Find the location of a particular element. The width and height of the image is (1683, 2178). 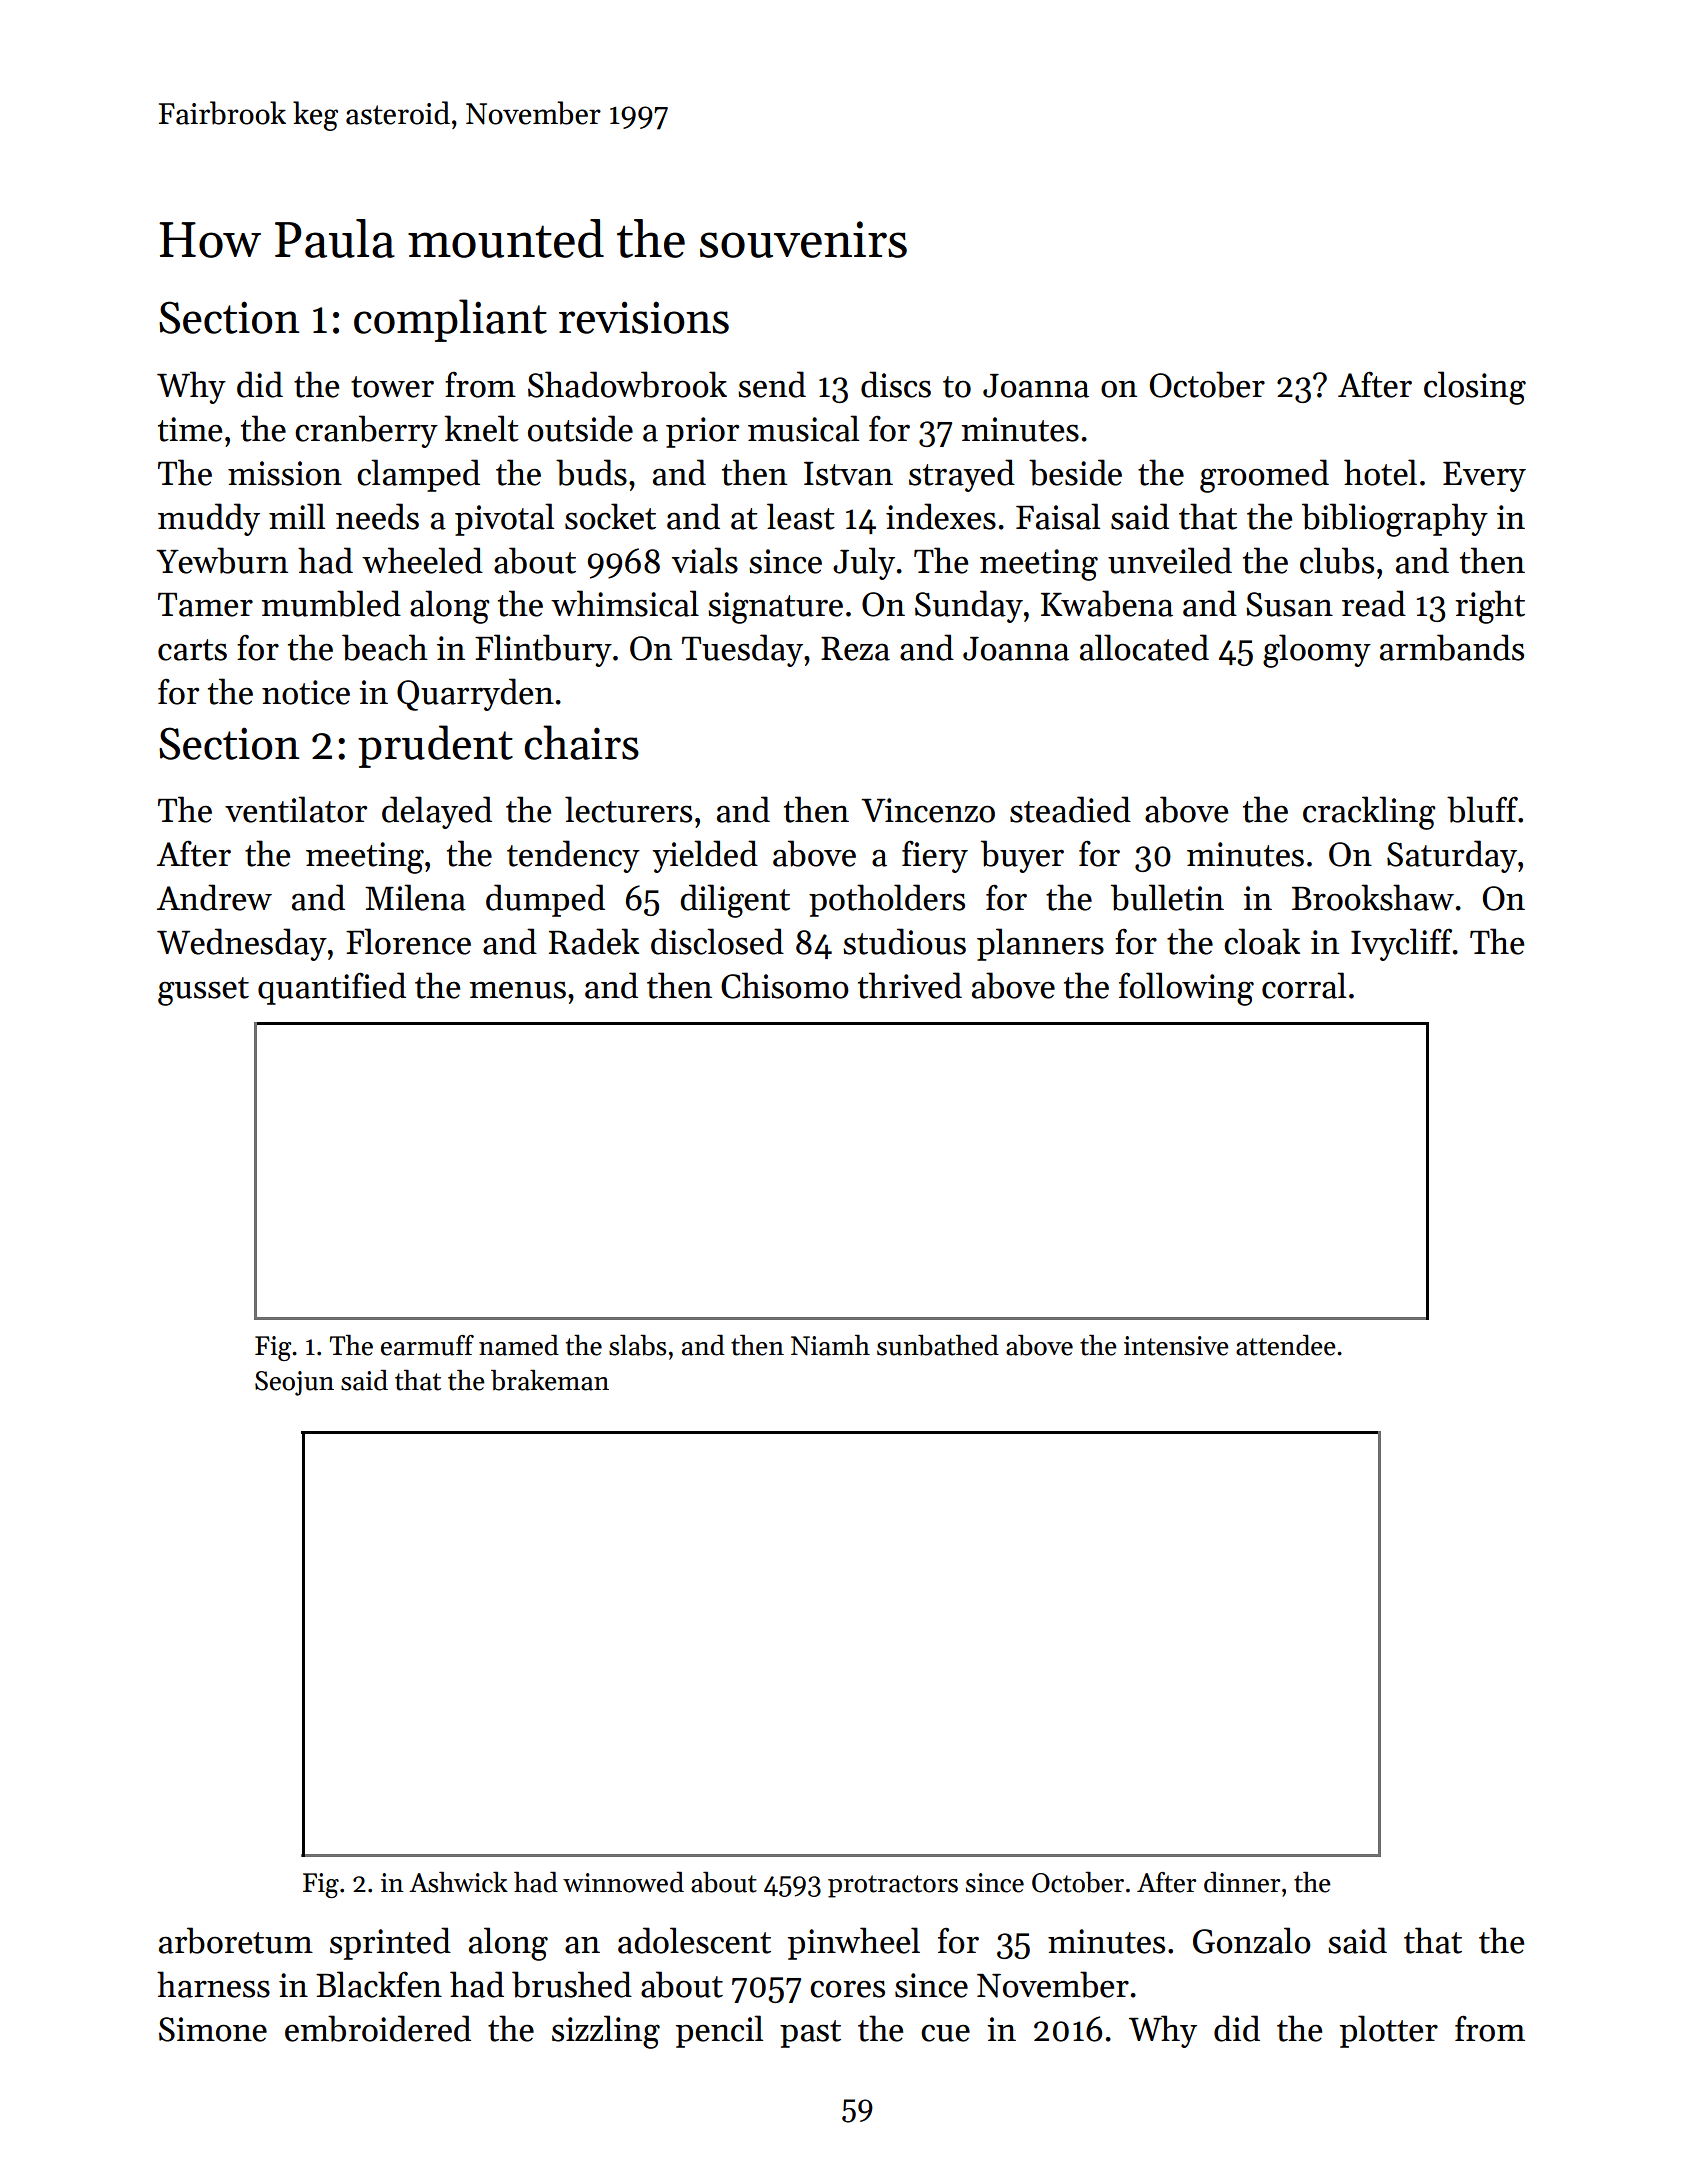

closing is located at coordinates (1475, 388).
